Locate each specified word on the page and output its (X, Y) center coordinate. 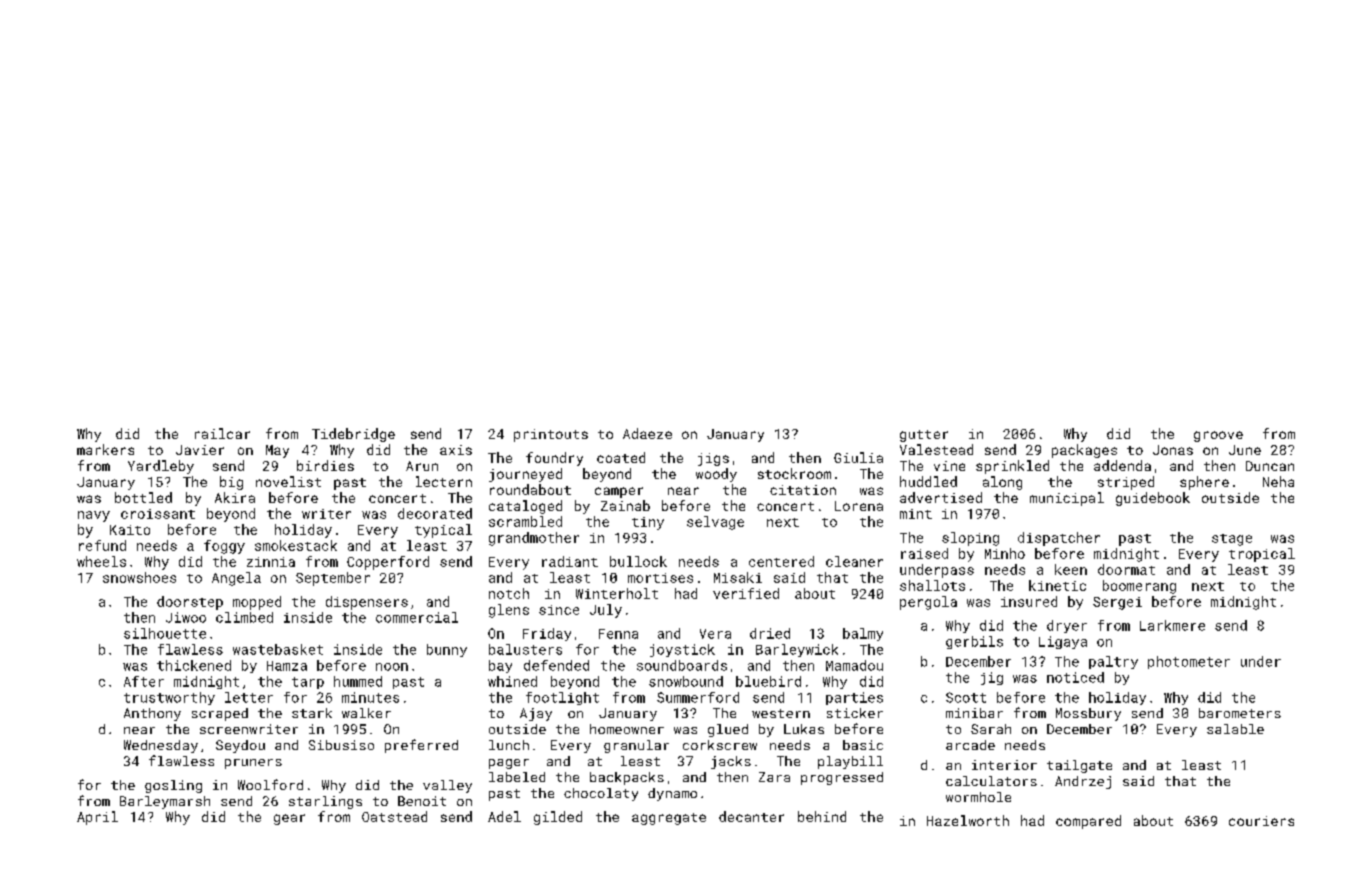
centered (781, 561)
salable (1235, 729)
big (231, 483)
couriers (1261, 821)
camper (619, 492)
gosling (173, 786)
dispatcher (1059, 539)
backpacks (627, 778)
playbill (850, 762)
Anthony (152, 714)
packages (1084, 451)
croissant (158, 514)
